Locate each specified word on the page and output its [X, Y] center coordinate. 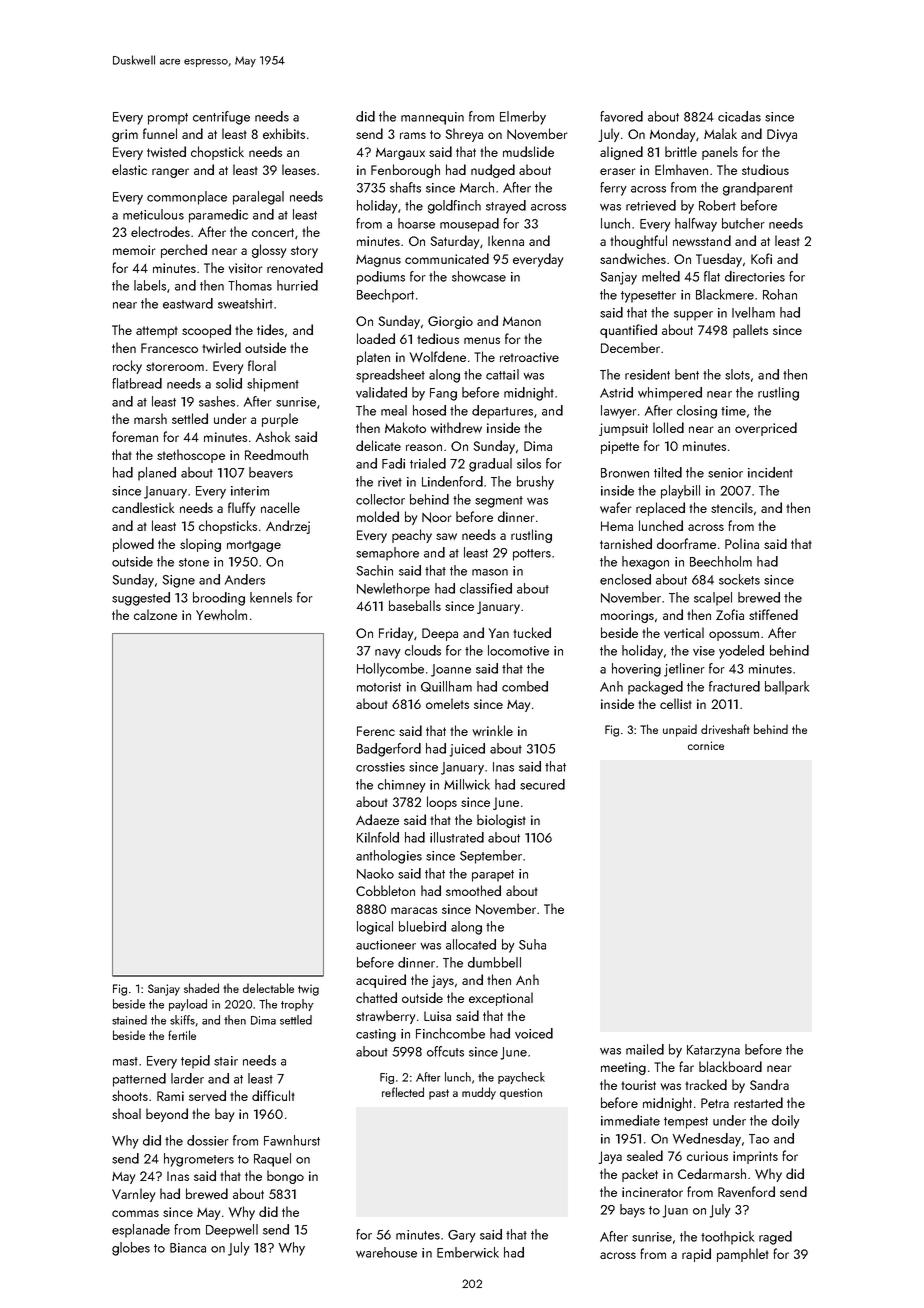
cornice [706, 745]
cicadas [739, 116]
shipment [273, 385]
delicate [378, 445]
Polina [742, 543]
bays [632, 1211]
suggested [141, 599]
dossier [208, 1140]
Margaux [400, 154]
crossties [380, 767]
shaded [201, 988]
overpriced [766, 429]
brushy [535, 483]
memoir [134, 250]
